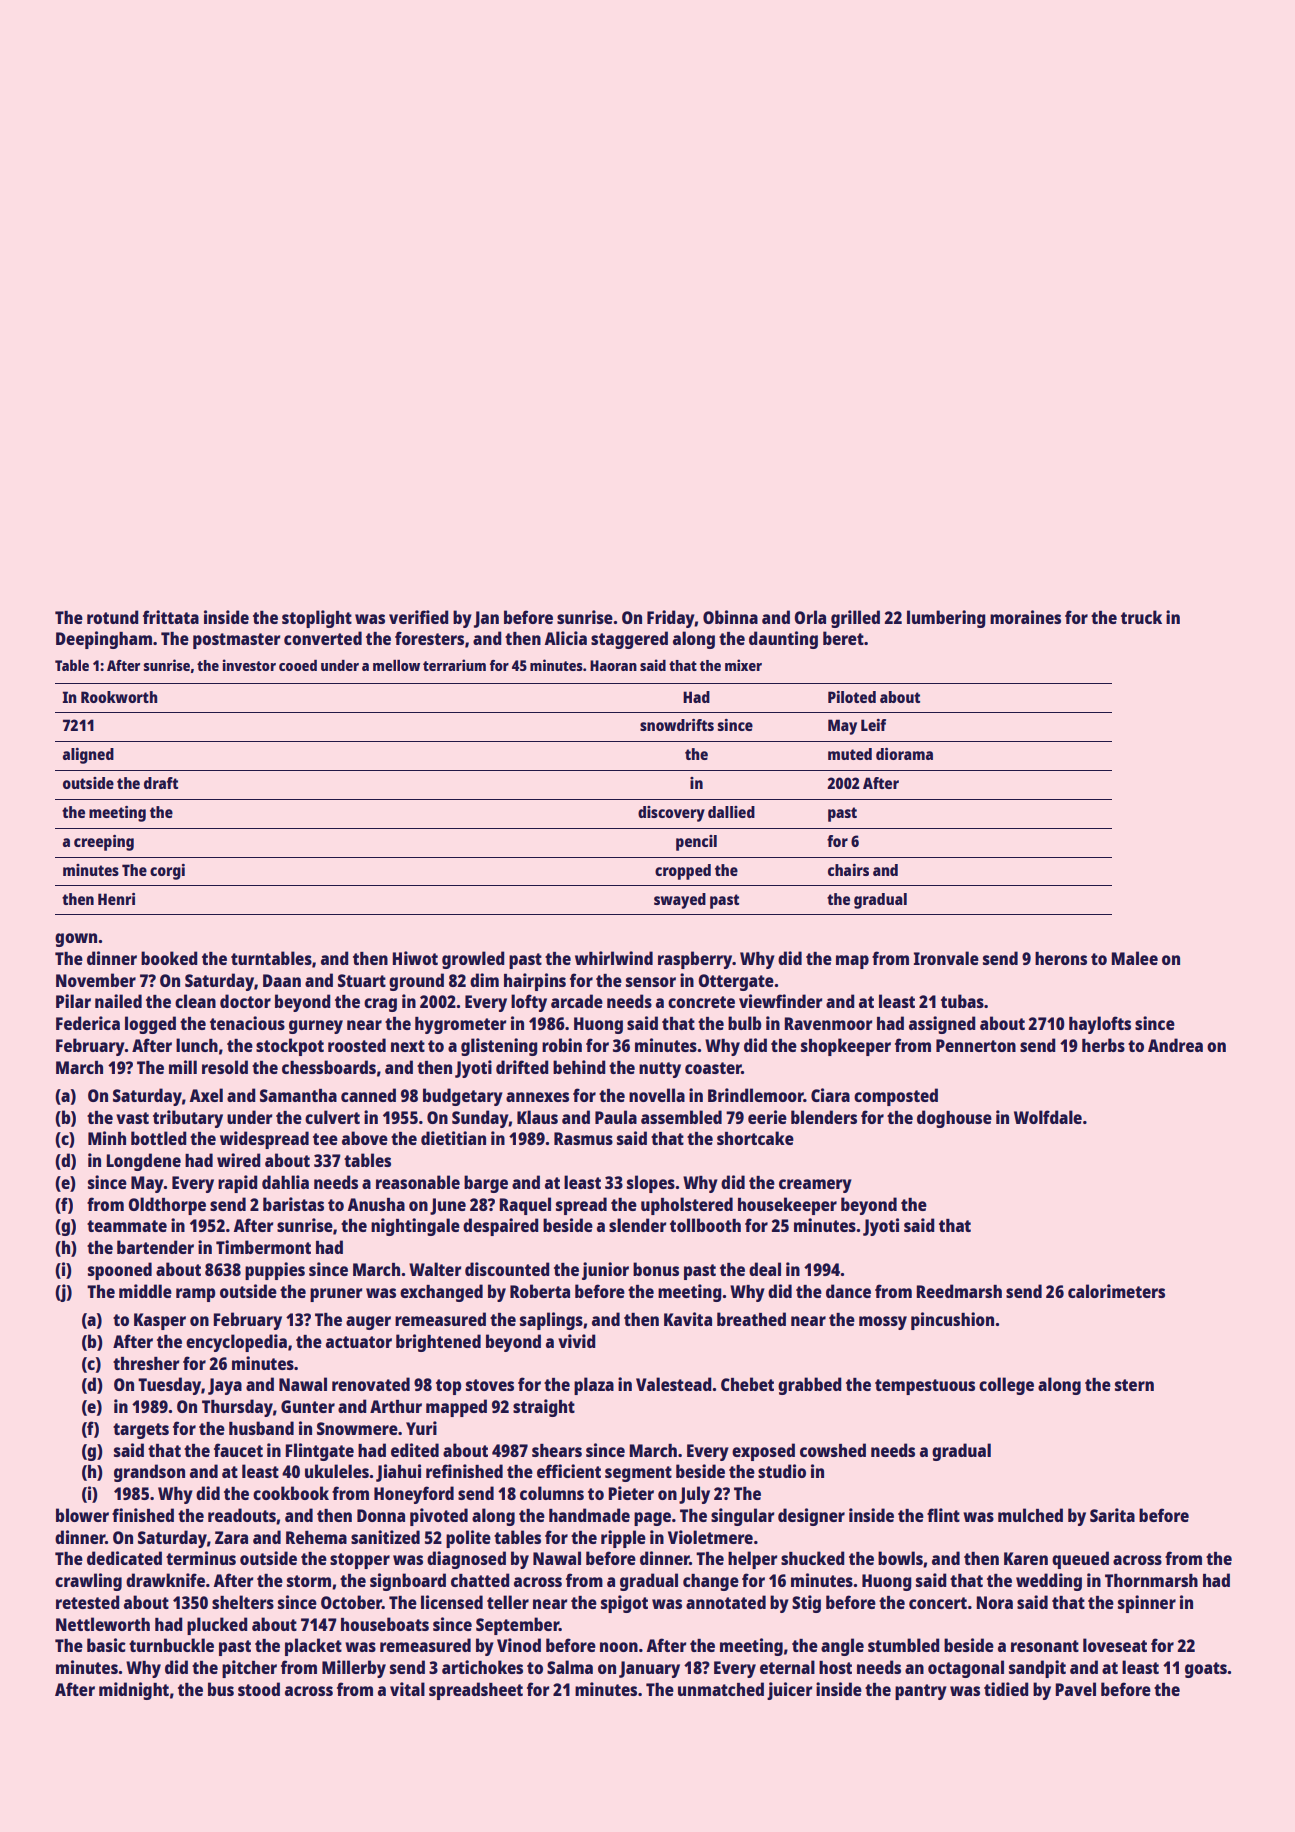 The image size is (1295, 1832). What do you see at coordinates (141, 1431) in the page?
I see `targets` at bounding box center [141, 1431].
